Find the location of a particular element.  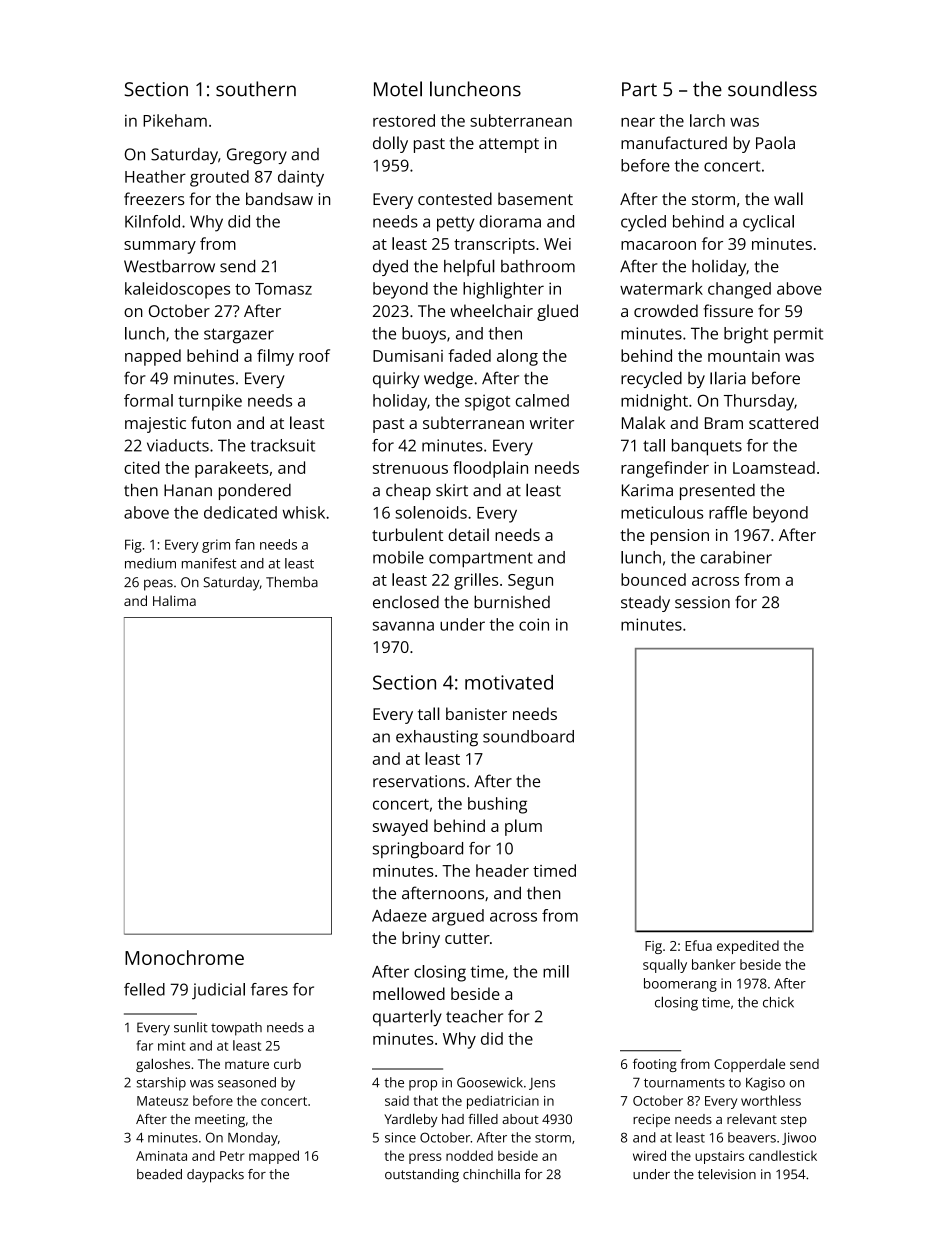

Pikeham is located at coordinates (175, 120).
